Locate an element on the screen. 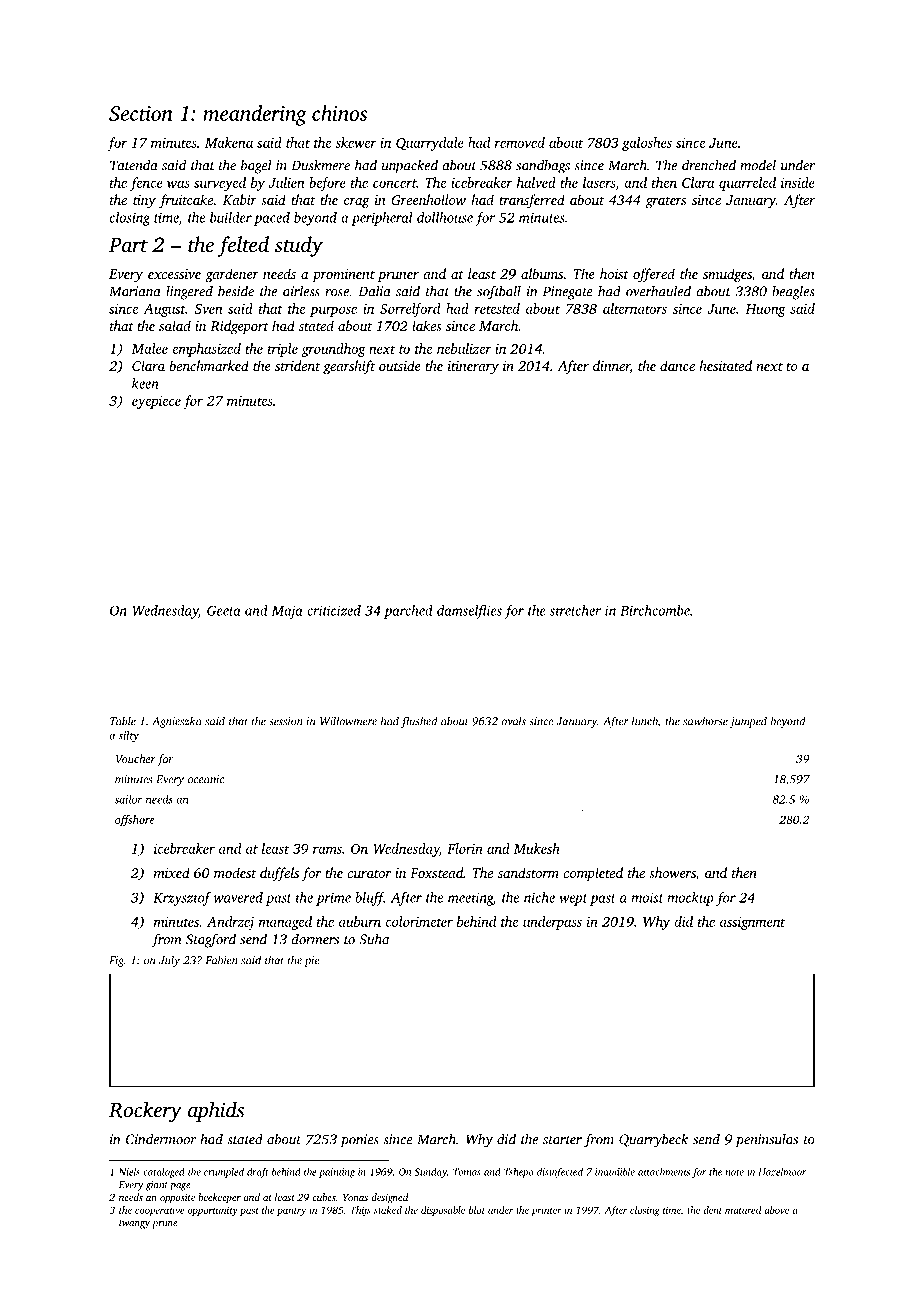 Image resolution: width=924 pixels, height=1308 pixels. smudges is located at coordinates (727, 275).
